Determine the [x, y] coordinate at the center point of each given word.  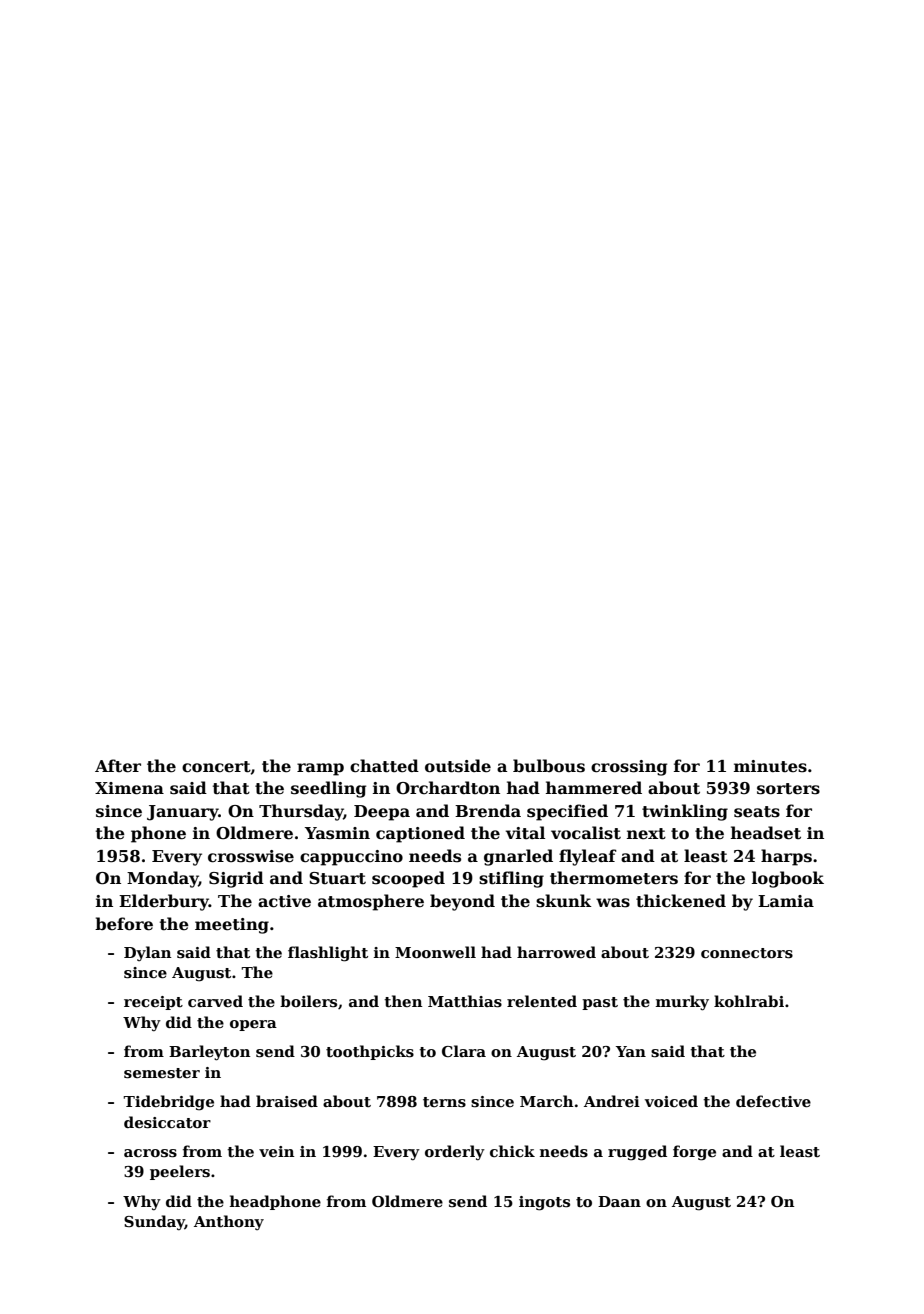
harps [786, 857]
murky [682, 1003]
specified [567, 812]
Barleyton [209, 1053]
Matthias [465, 1001]
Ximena [129, 788]
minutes [770, 766]
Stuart [337, 878]
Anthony [229, 1222]
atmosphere [371, 902]
